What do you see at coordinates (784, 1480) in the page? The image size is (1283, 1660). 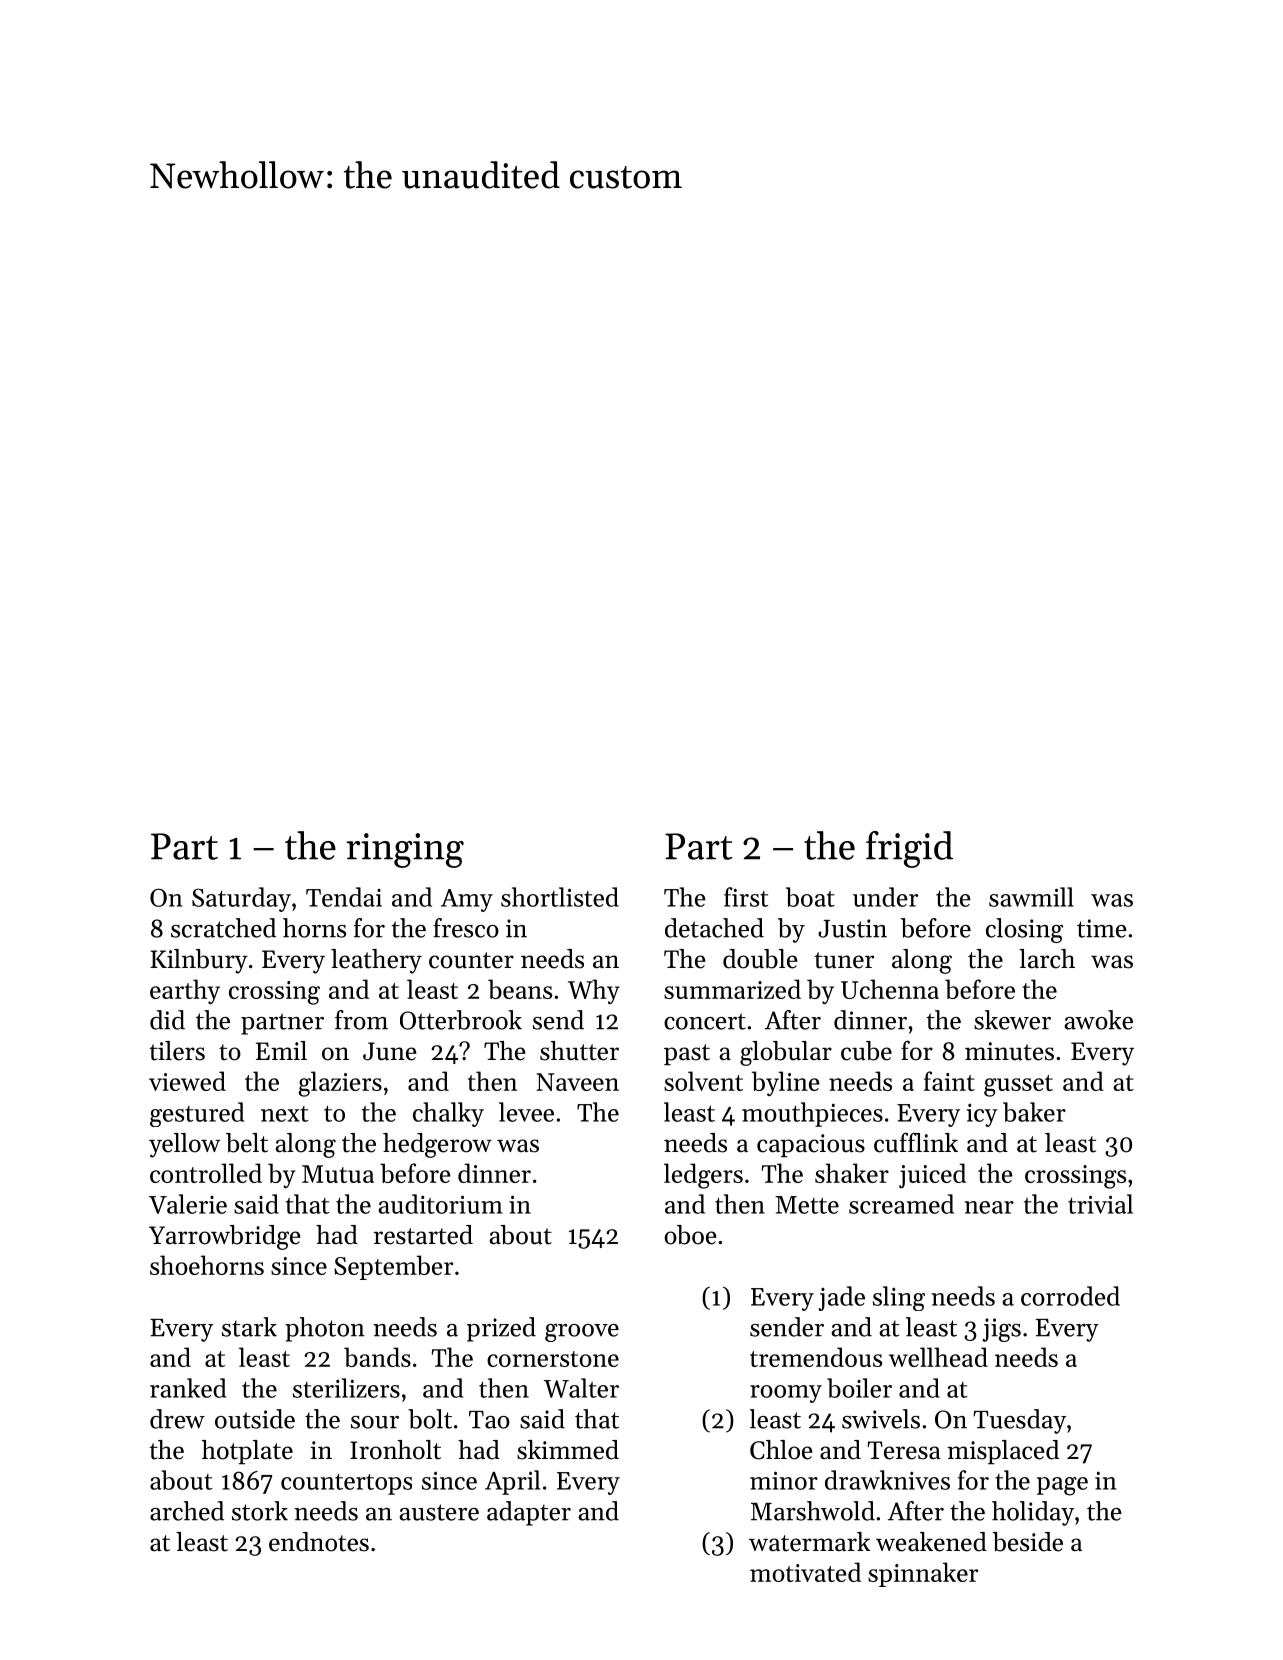 I see `minor` at bounding box center [784, 1480].
